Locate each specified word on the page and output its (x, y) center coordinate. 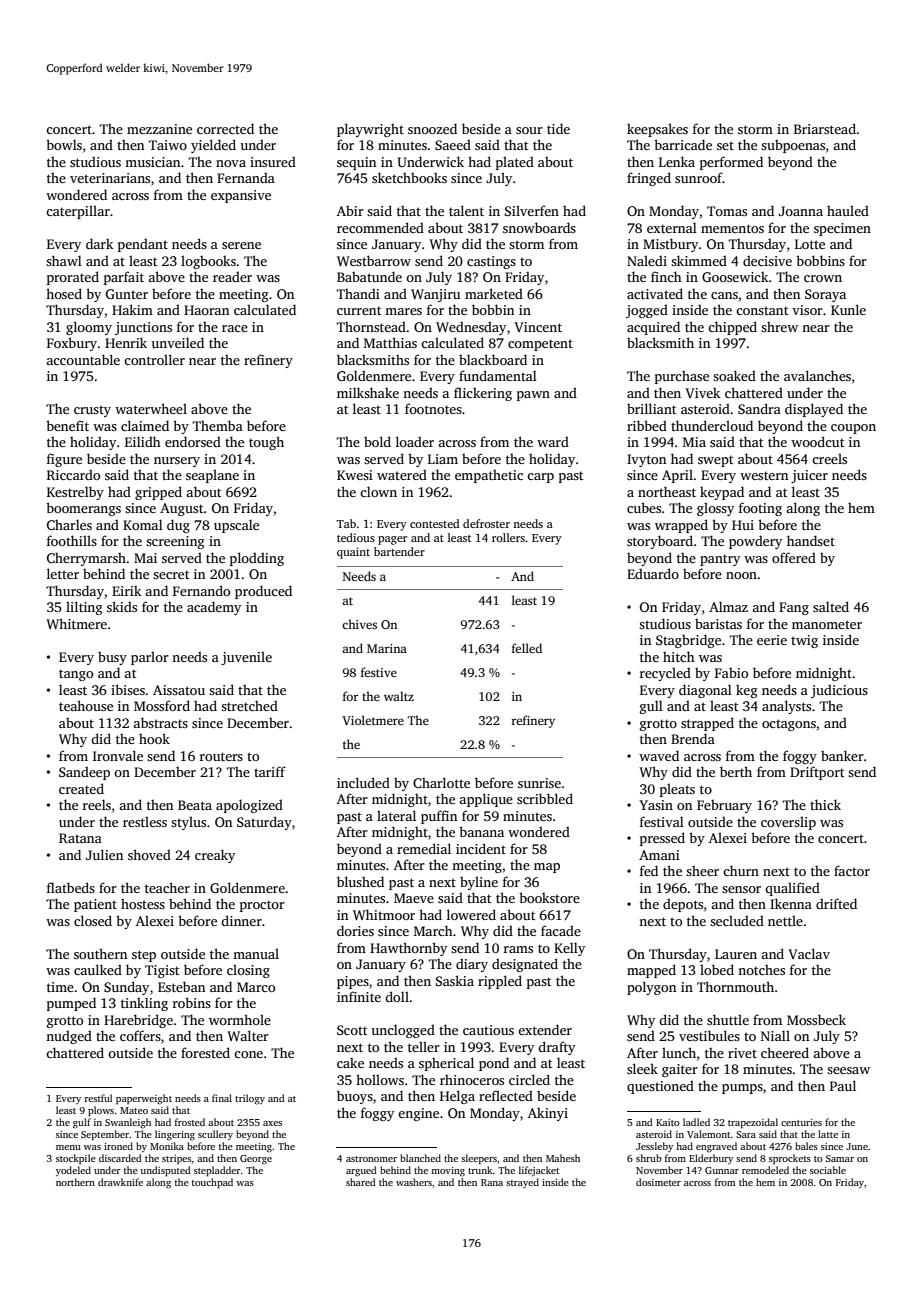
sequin (356, 163)
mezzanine (159, 129)
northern (75, 1182)
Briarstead (825, 128)
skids (122, 606)
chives (359, 624)
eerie (772, 640)
